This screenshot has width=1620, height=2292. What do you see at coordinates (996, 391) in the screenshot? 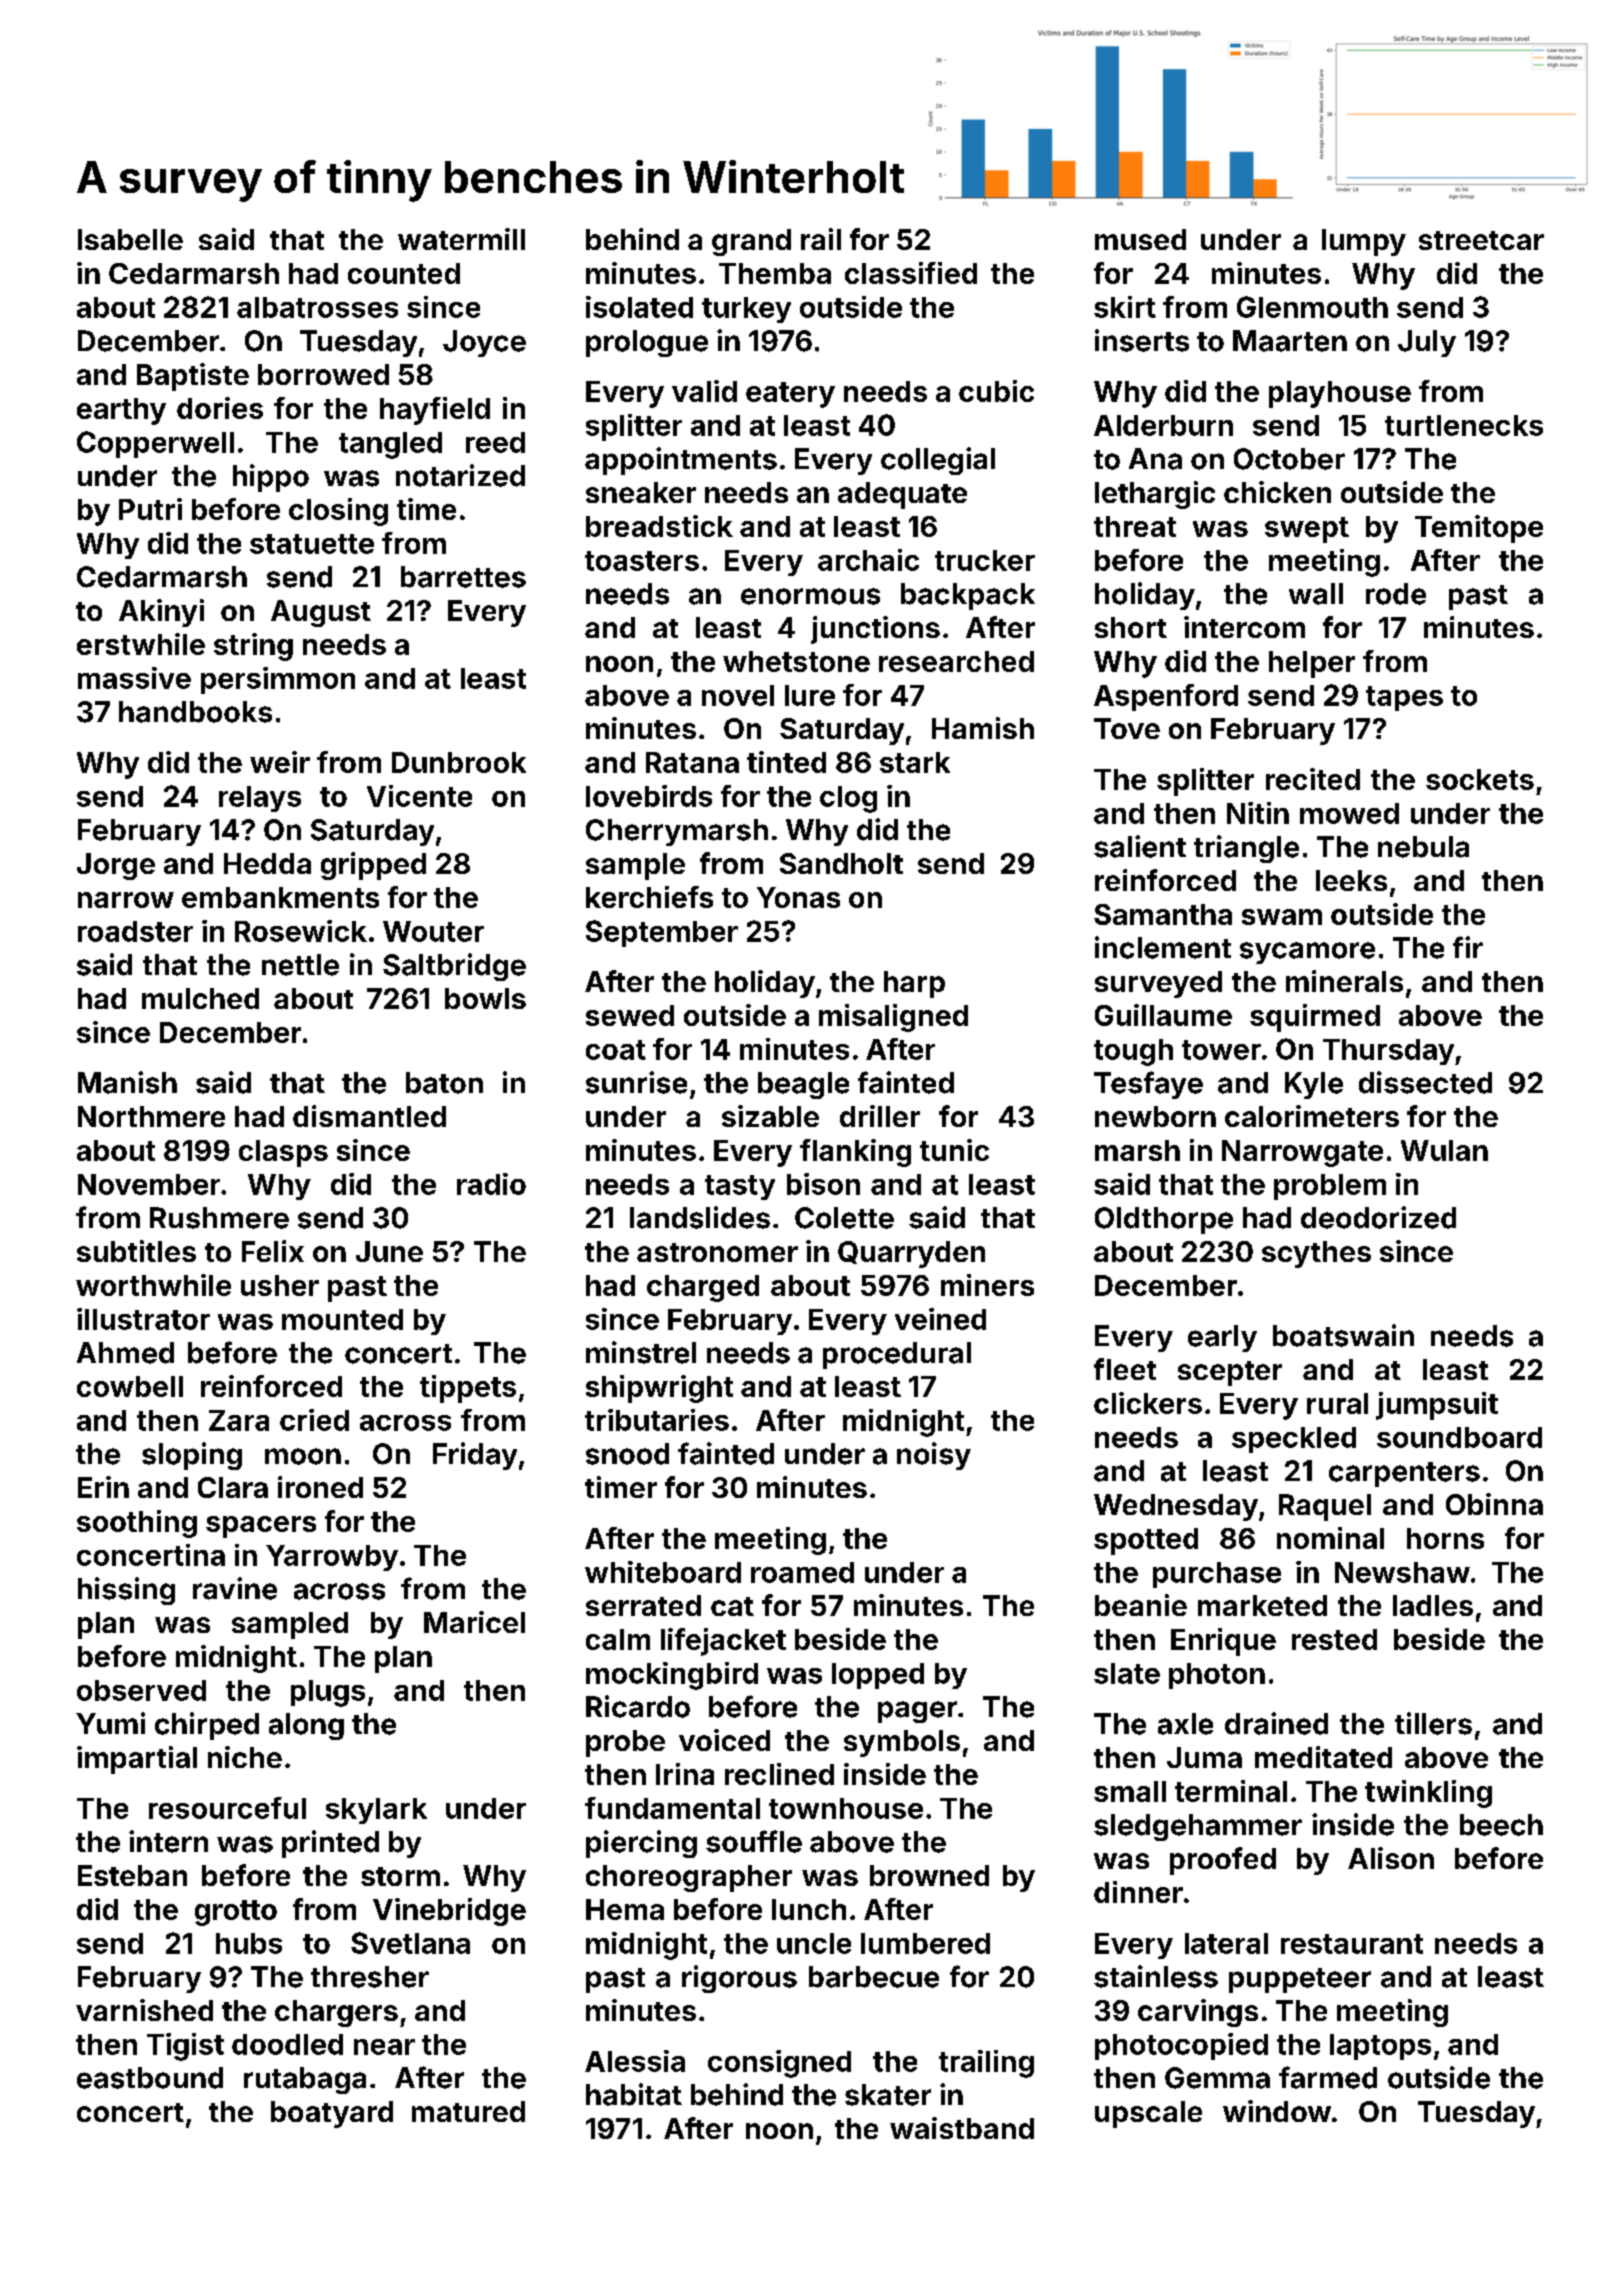
I see `cubic` at bounding box center [996, 391].
